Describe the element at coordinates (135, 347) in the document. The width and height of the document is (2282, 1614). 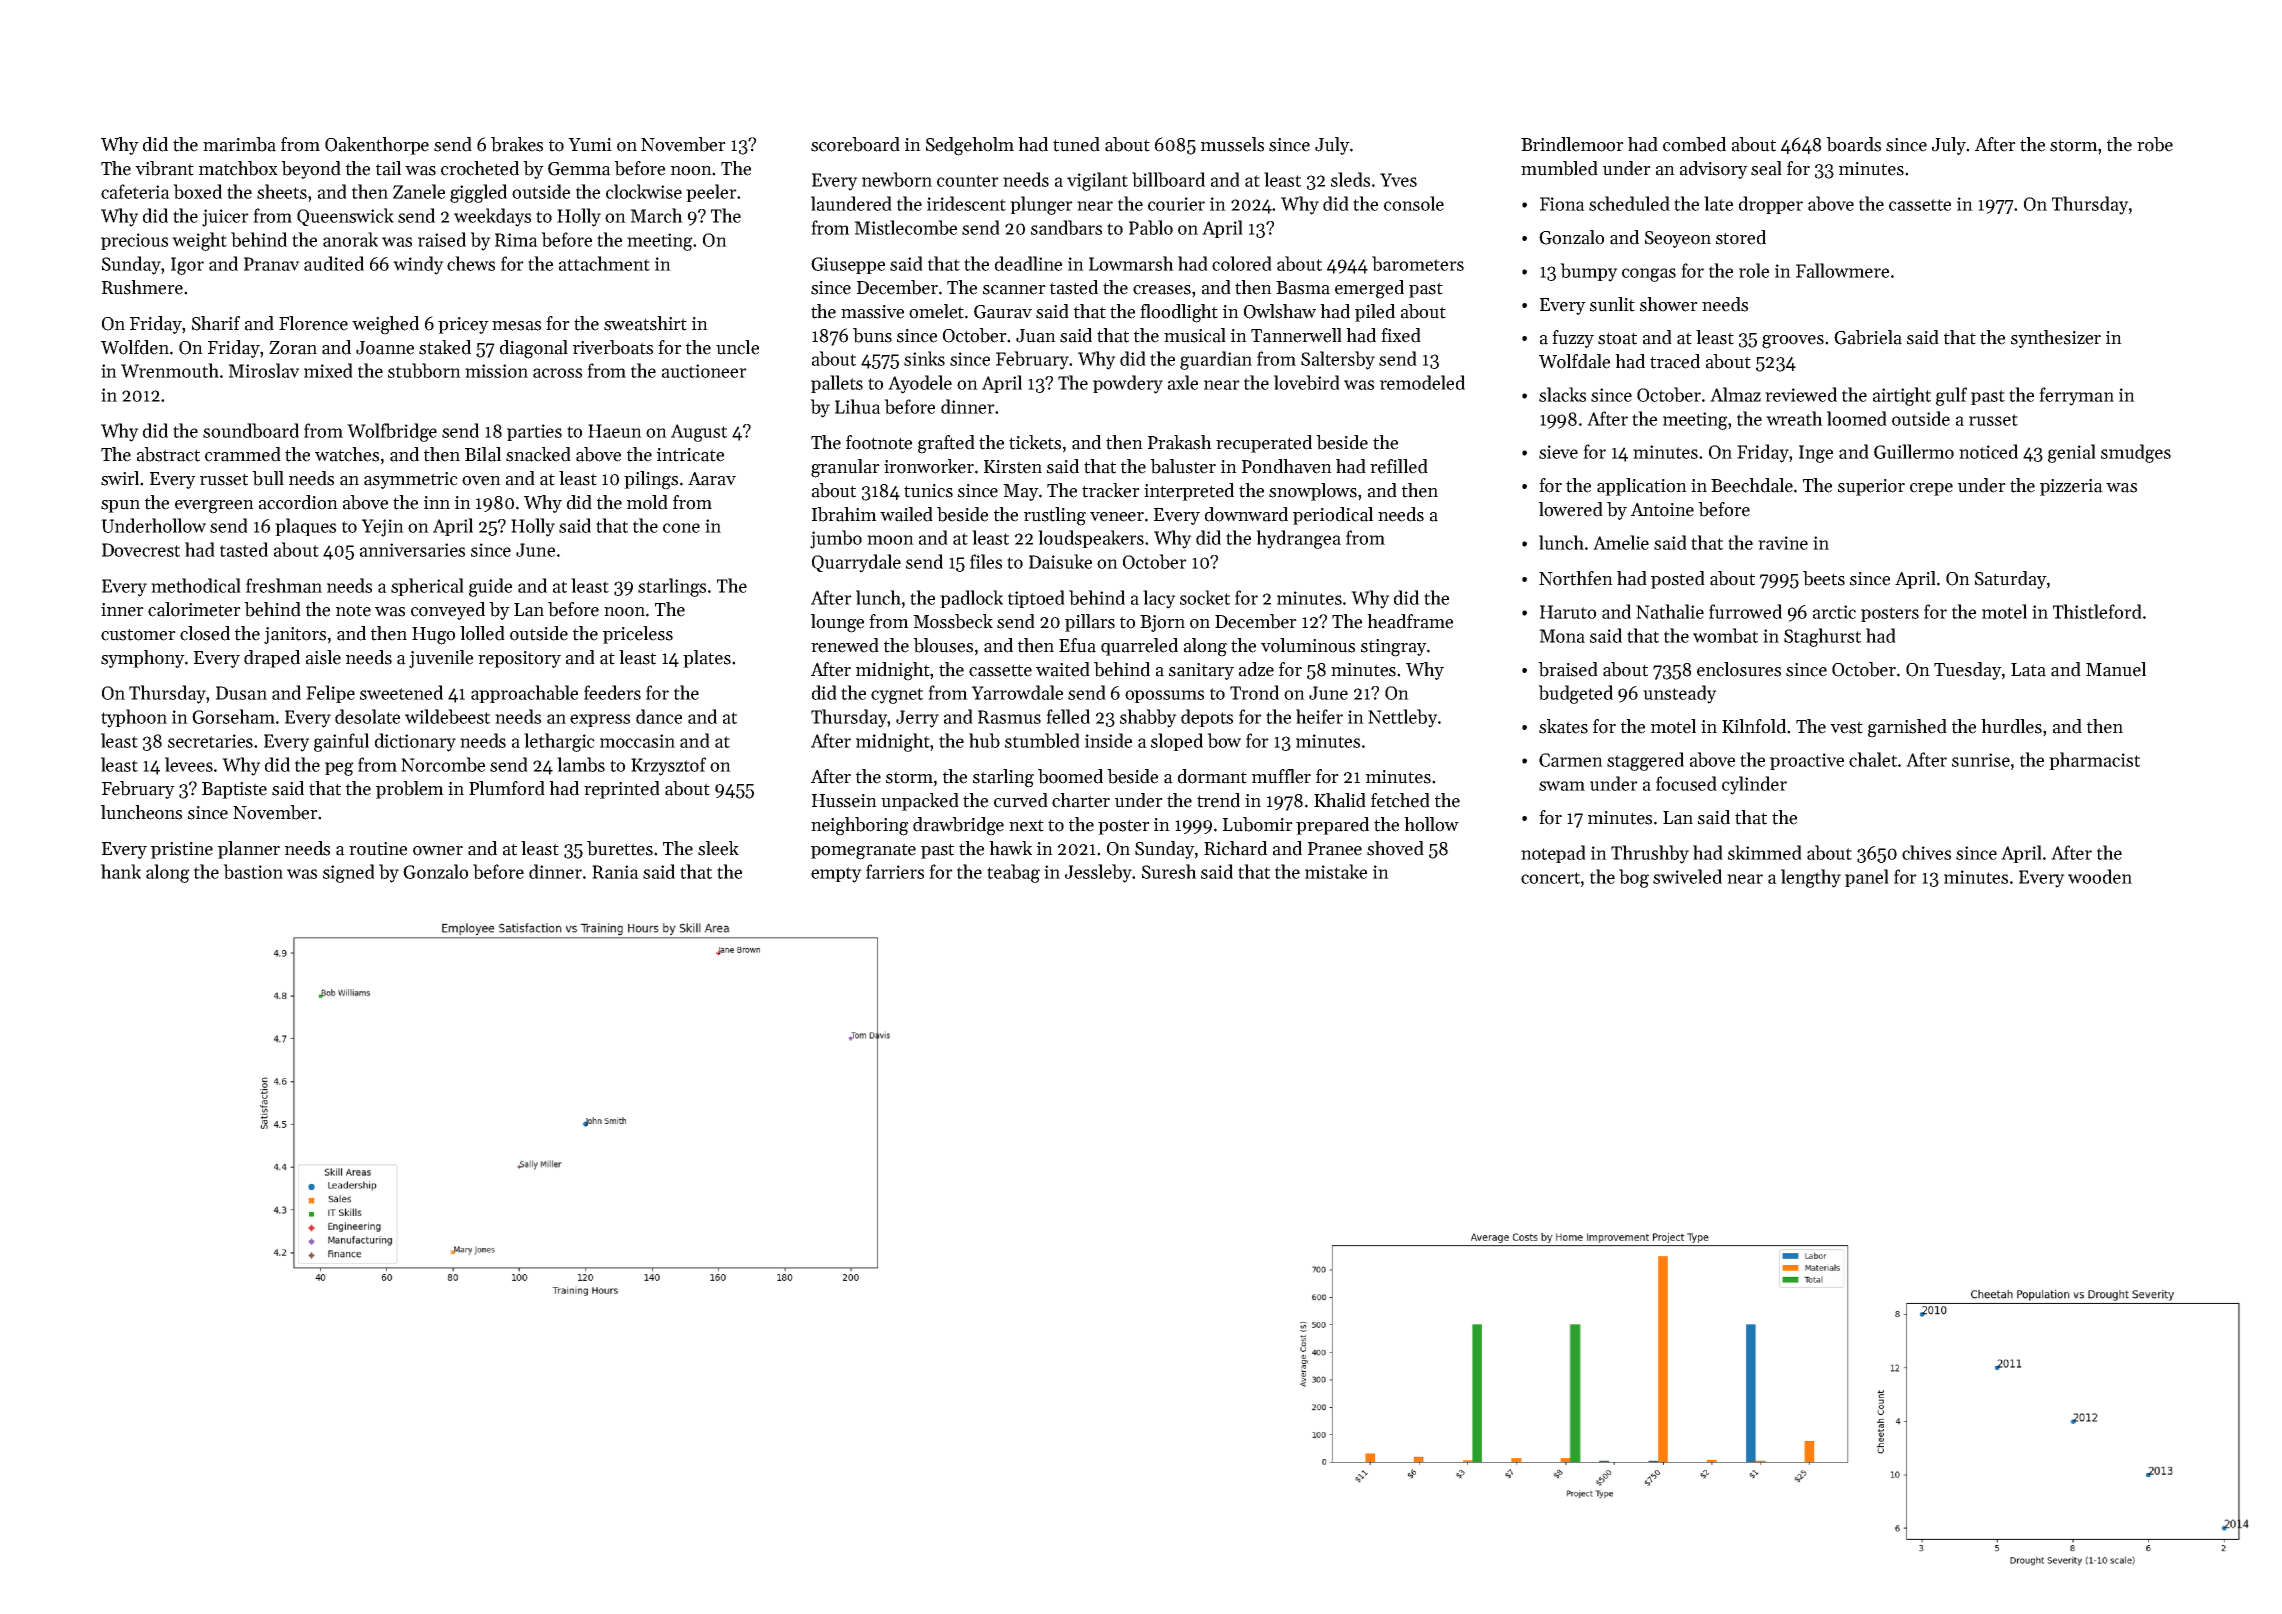
I see `Wolfden` at that location.
